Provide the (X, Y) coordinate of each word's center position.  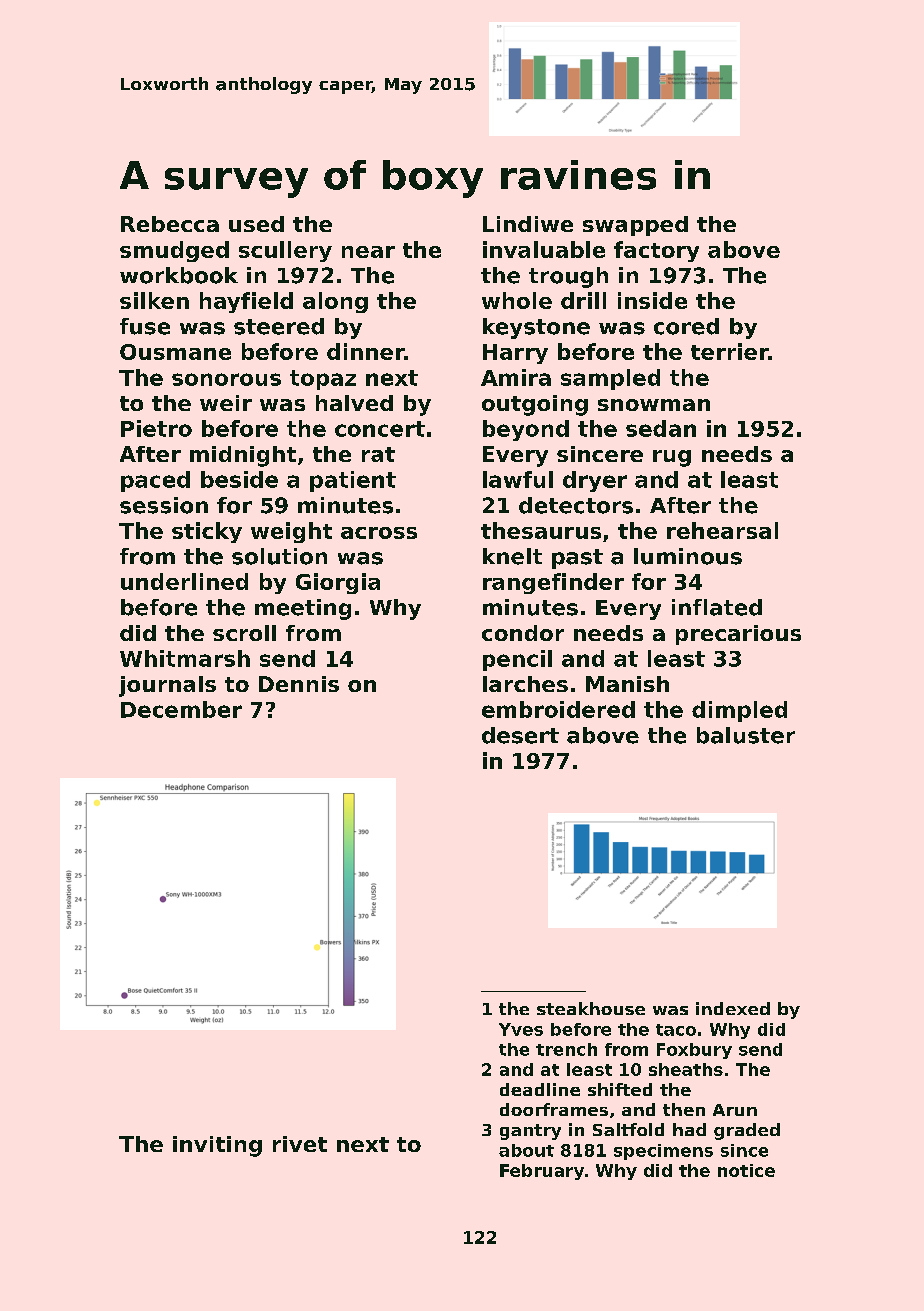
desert (520, 735)
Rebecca (170, 224)
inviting (217, 1146)
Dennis (299, 684)
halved (354, 403)
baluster (746, 735)
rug (672, 458)
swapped (635, 226)
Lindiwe (528, 224)
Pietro (156, 428)
